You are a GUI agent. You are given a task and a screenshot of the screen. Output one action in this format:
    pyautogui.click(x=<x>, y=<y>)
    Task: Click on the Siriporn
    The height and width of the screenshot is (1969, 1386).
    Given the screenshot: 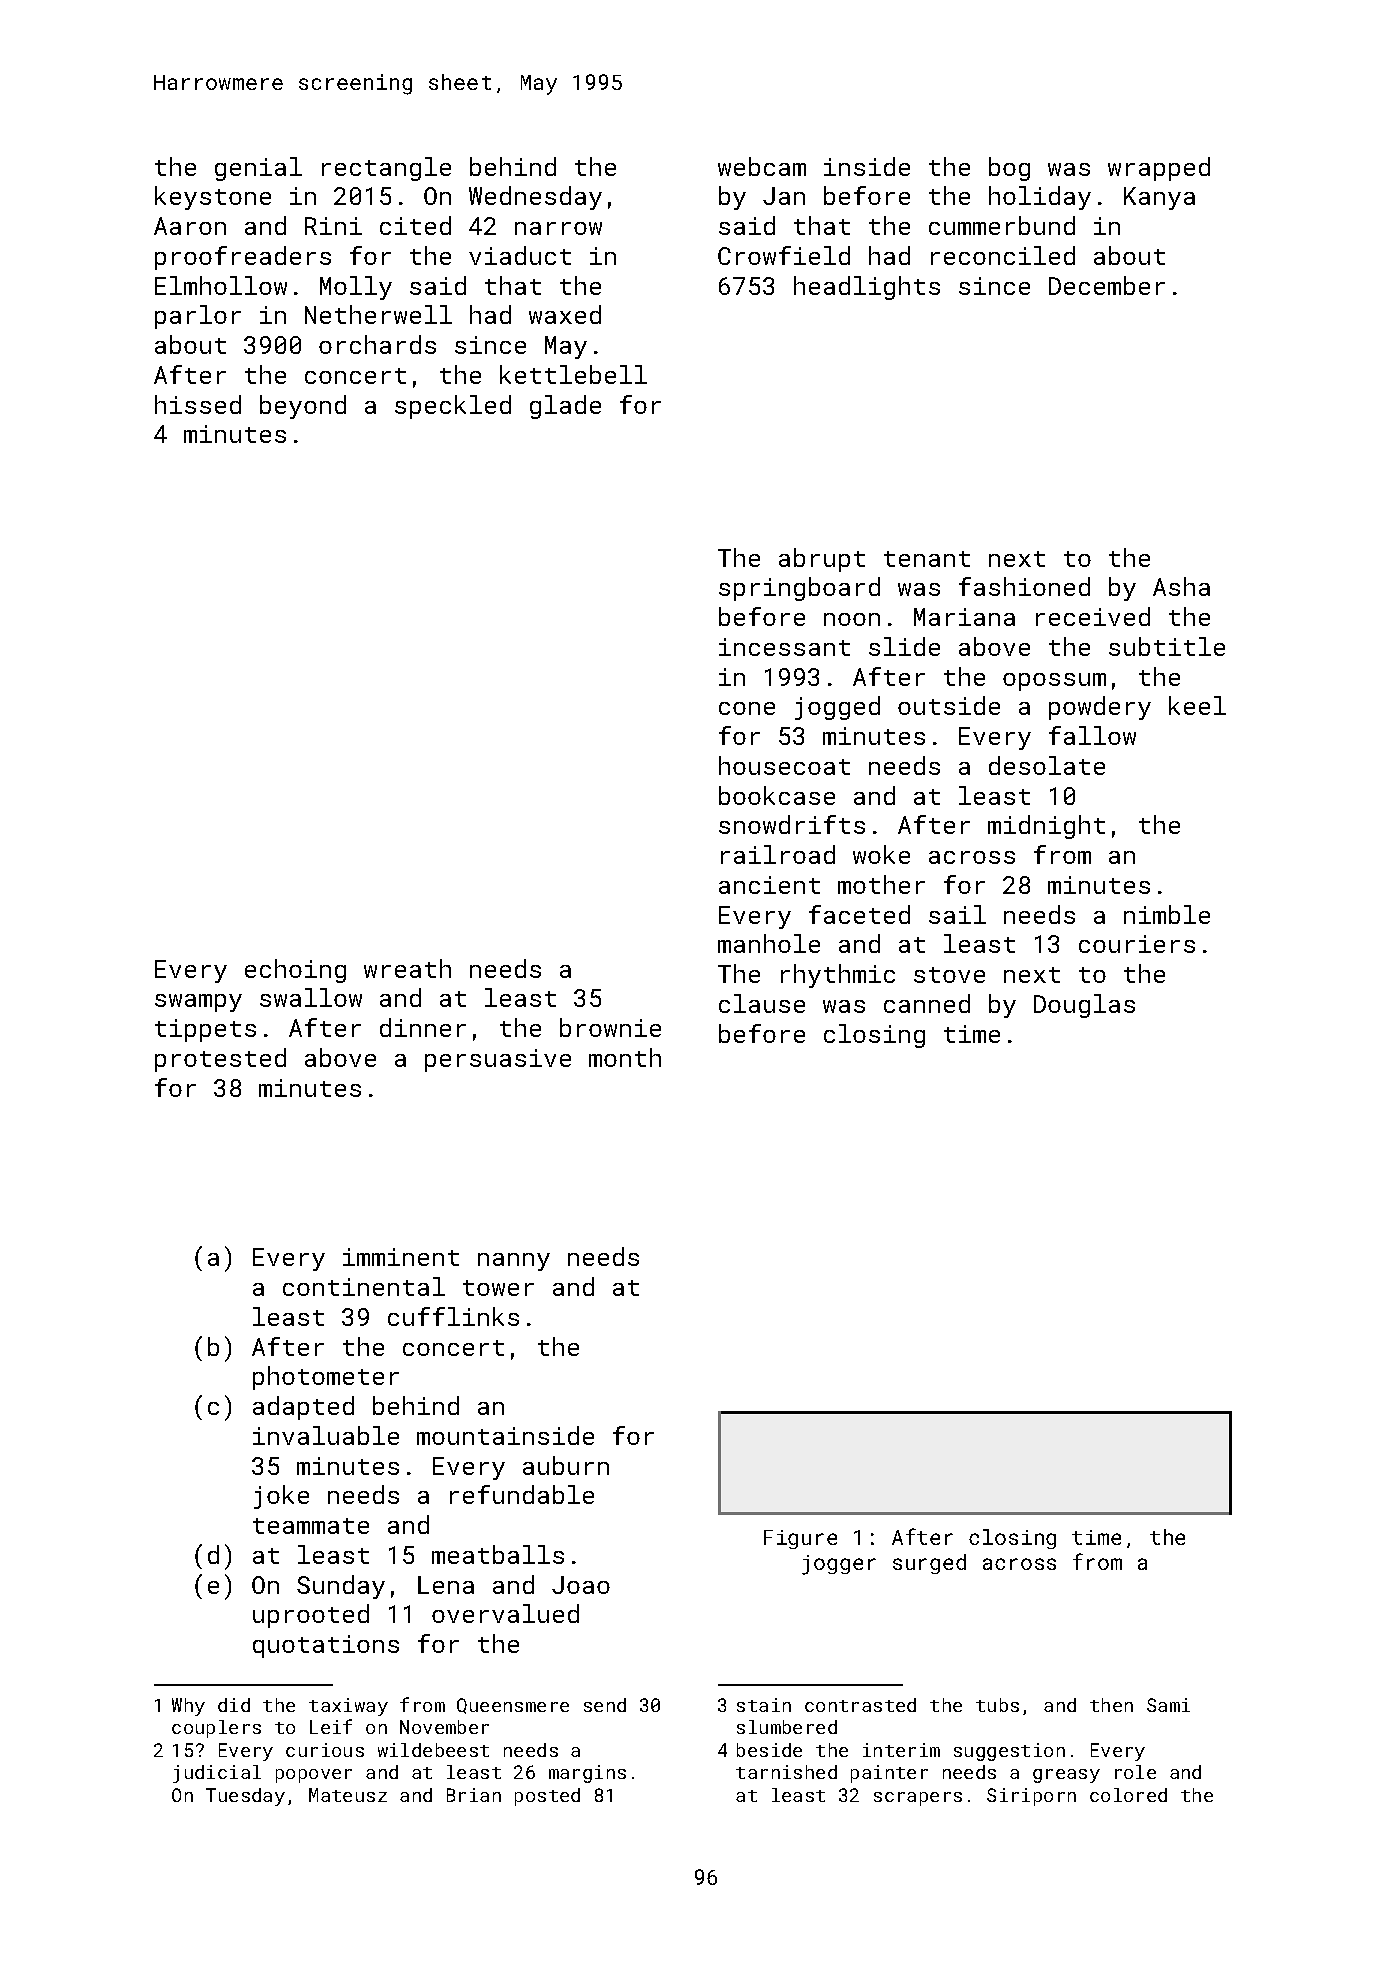 What is the action you would take?
    pyautogui.click(x=1031, y=1797)
